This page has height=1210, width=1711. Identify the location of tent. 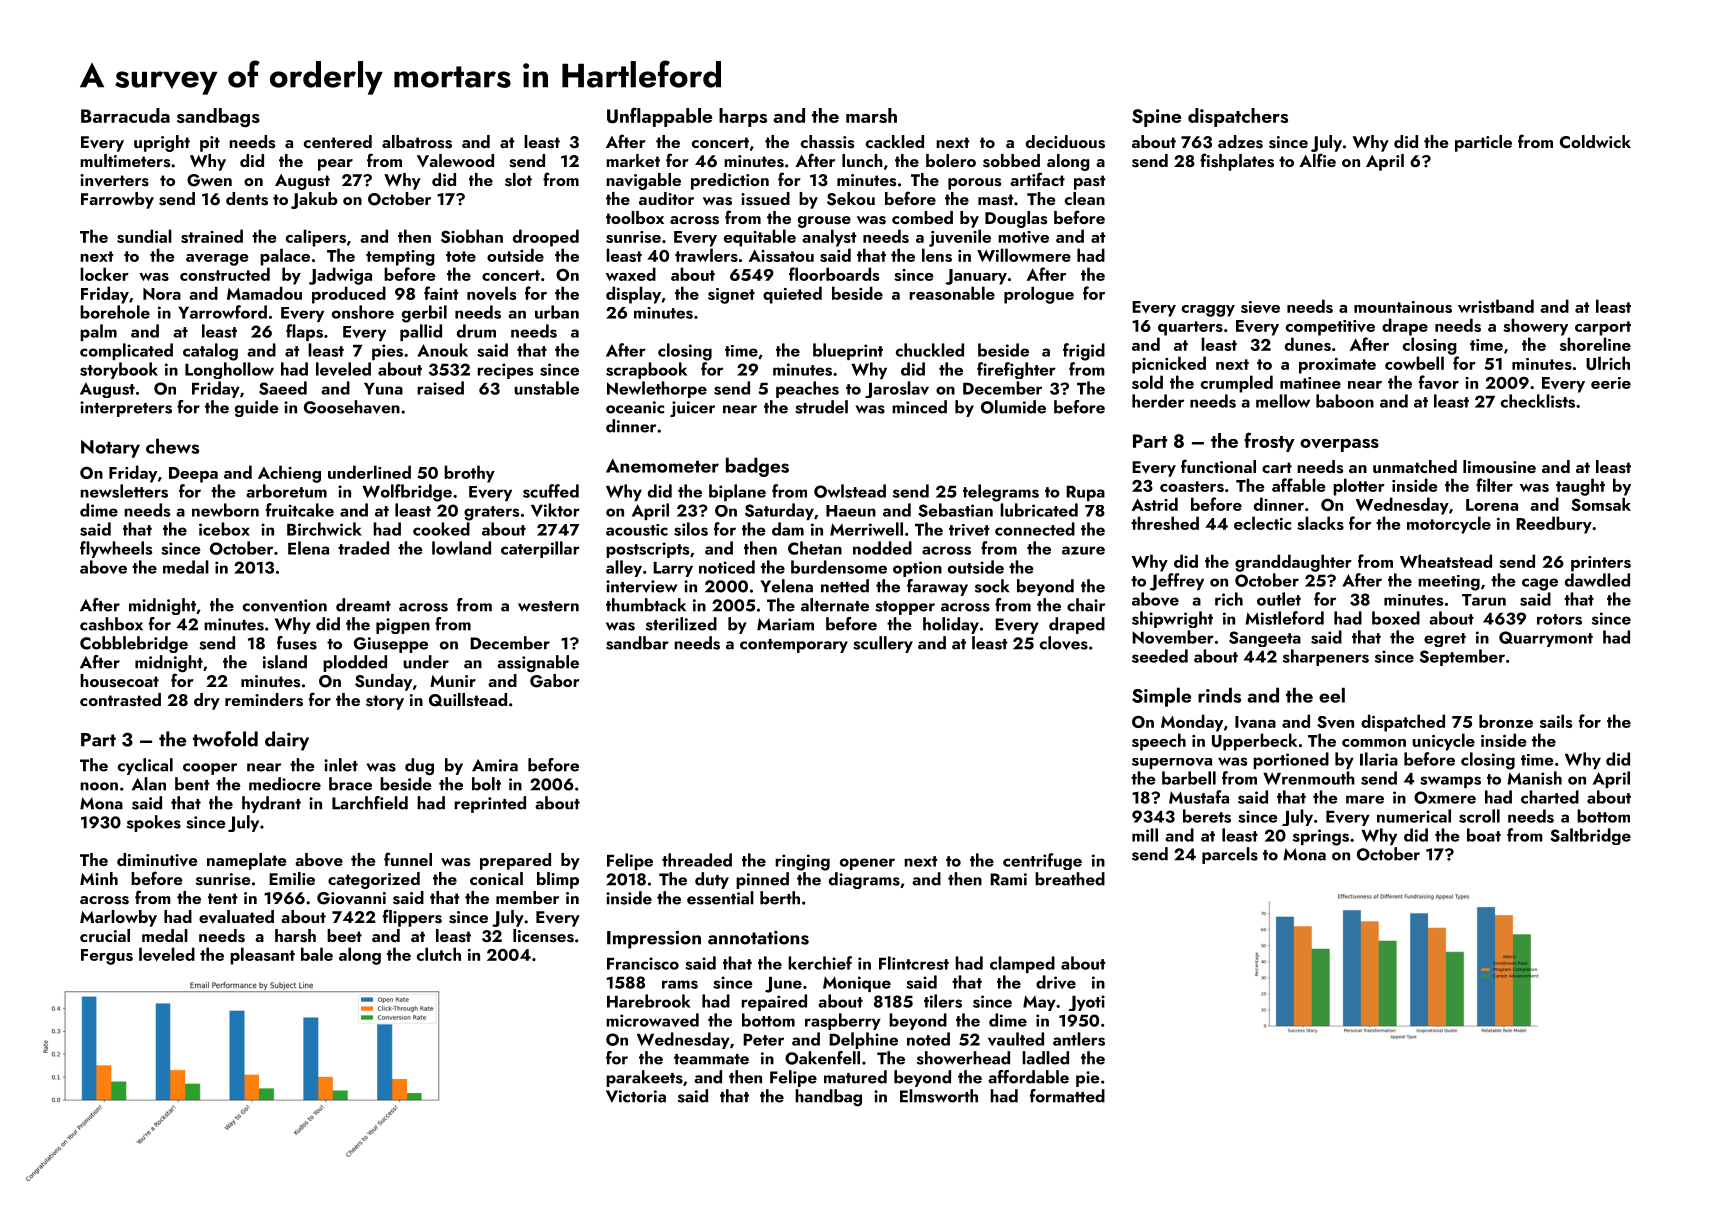
(223, 898).
